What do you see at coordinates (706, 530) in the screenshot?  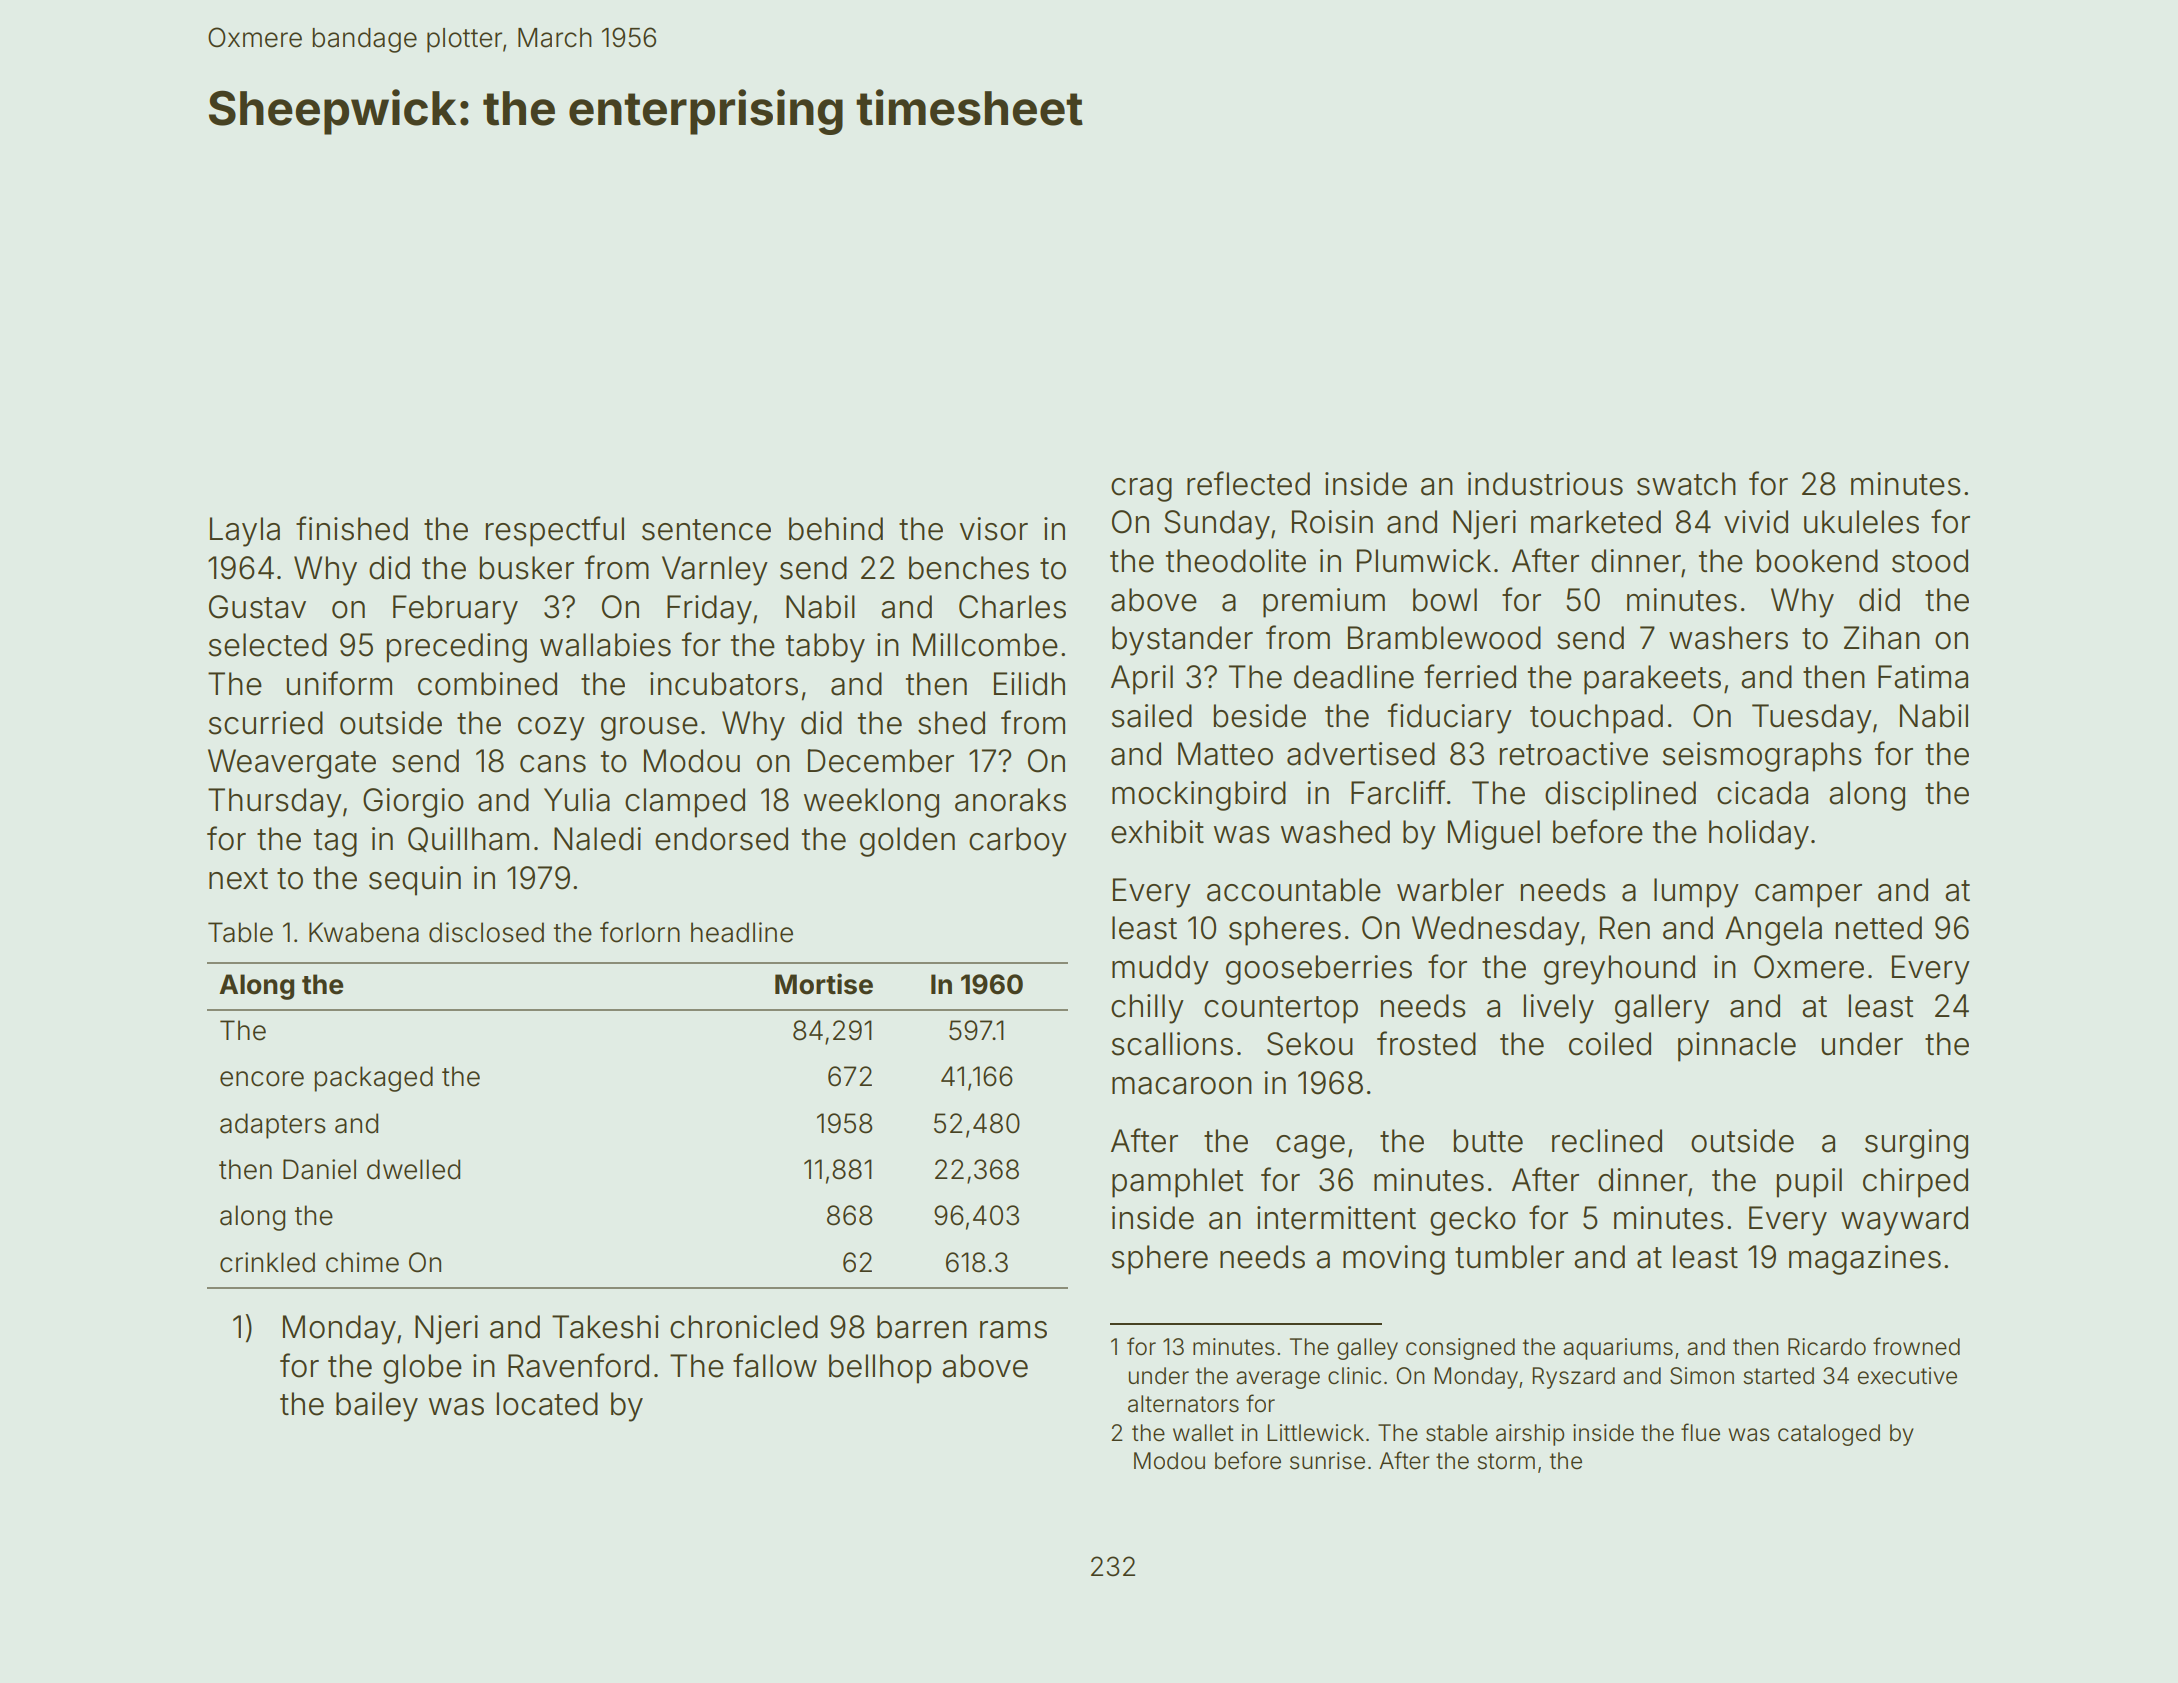 I see `sentence` at bounding box center [706, 530].
